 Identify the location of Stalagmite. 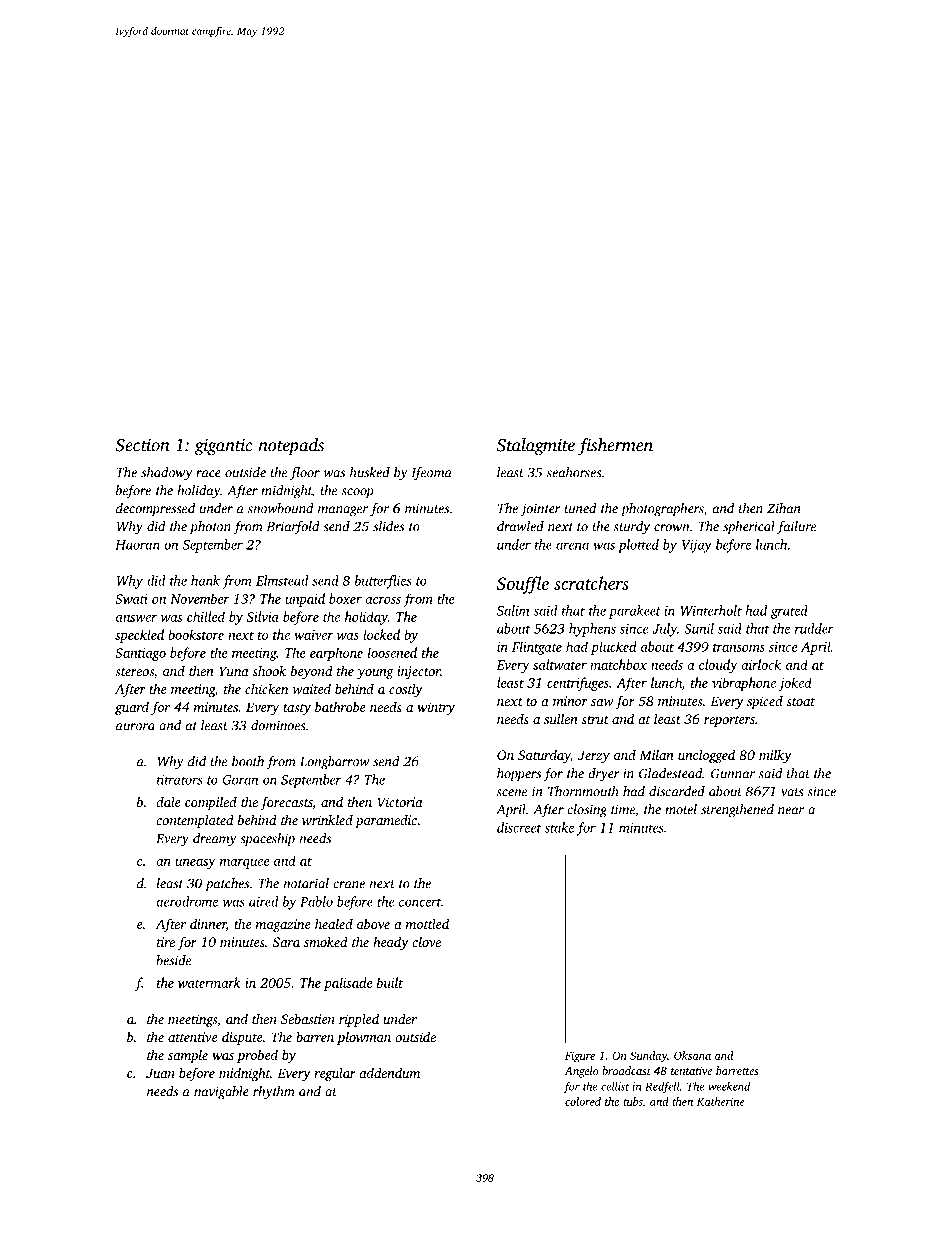
(536, 447).
